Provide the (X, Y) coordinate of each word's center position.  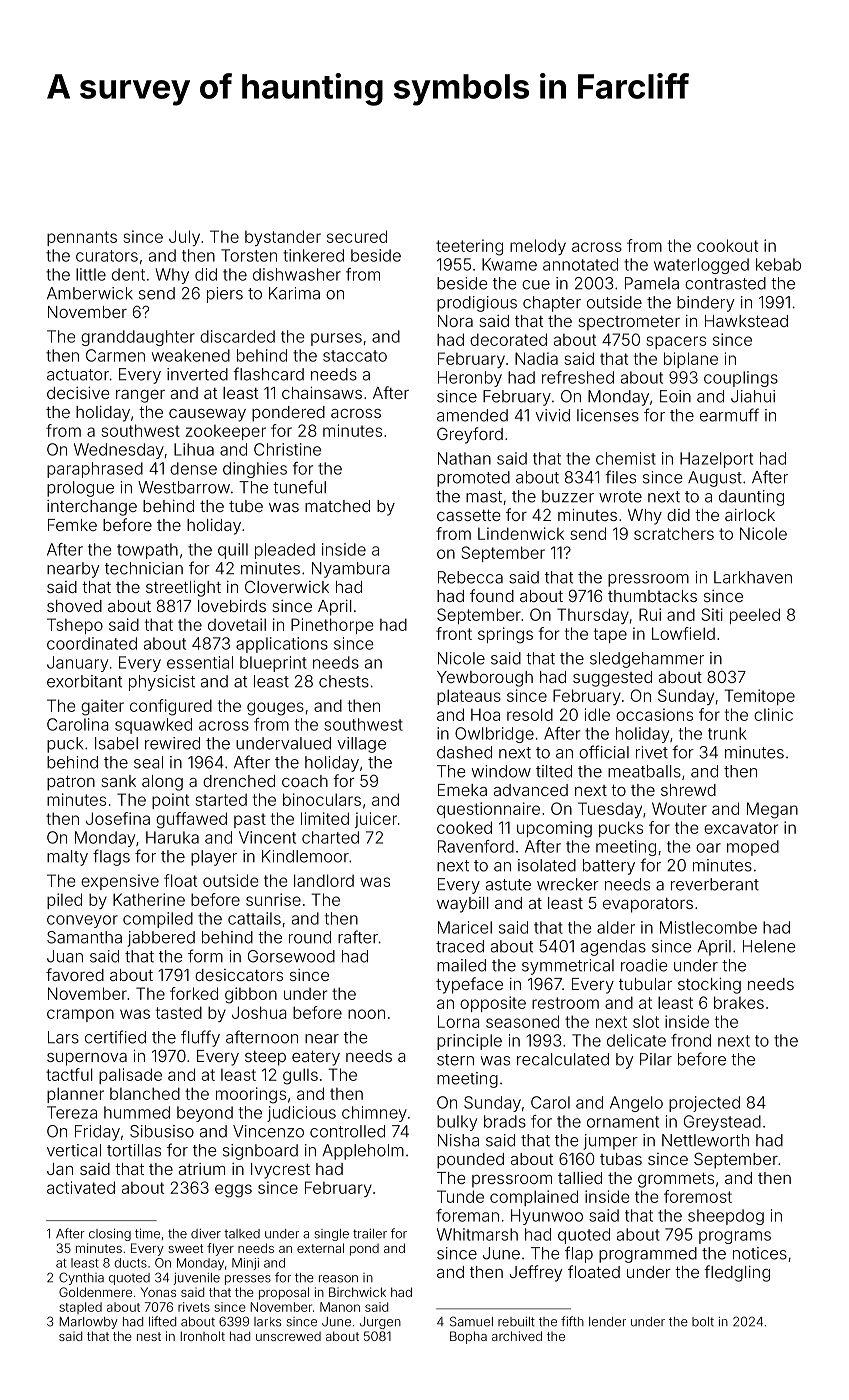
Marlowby (88, 1323)
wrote (620, 497)
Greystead (722, 1123)
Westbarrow (184, 487)
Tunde (460, 1196)
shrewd (688, 790)
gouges (275, 709)
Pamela (652, 283)
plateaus (469, 697)
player (214, 858)
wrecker (568, 884)
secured (357, 236)
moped (753, 848)
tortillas (134, 1150)
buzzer (568, 496)
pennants (82, 238)
